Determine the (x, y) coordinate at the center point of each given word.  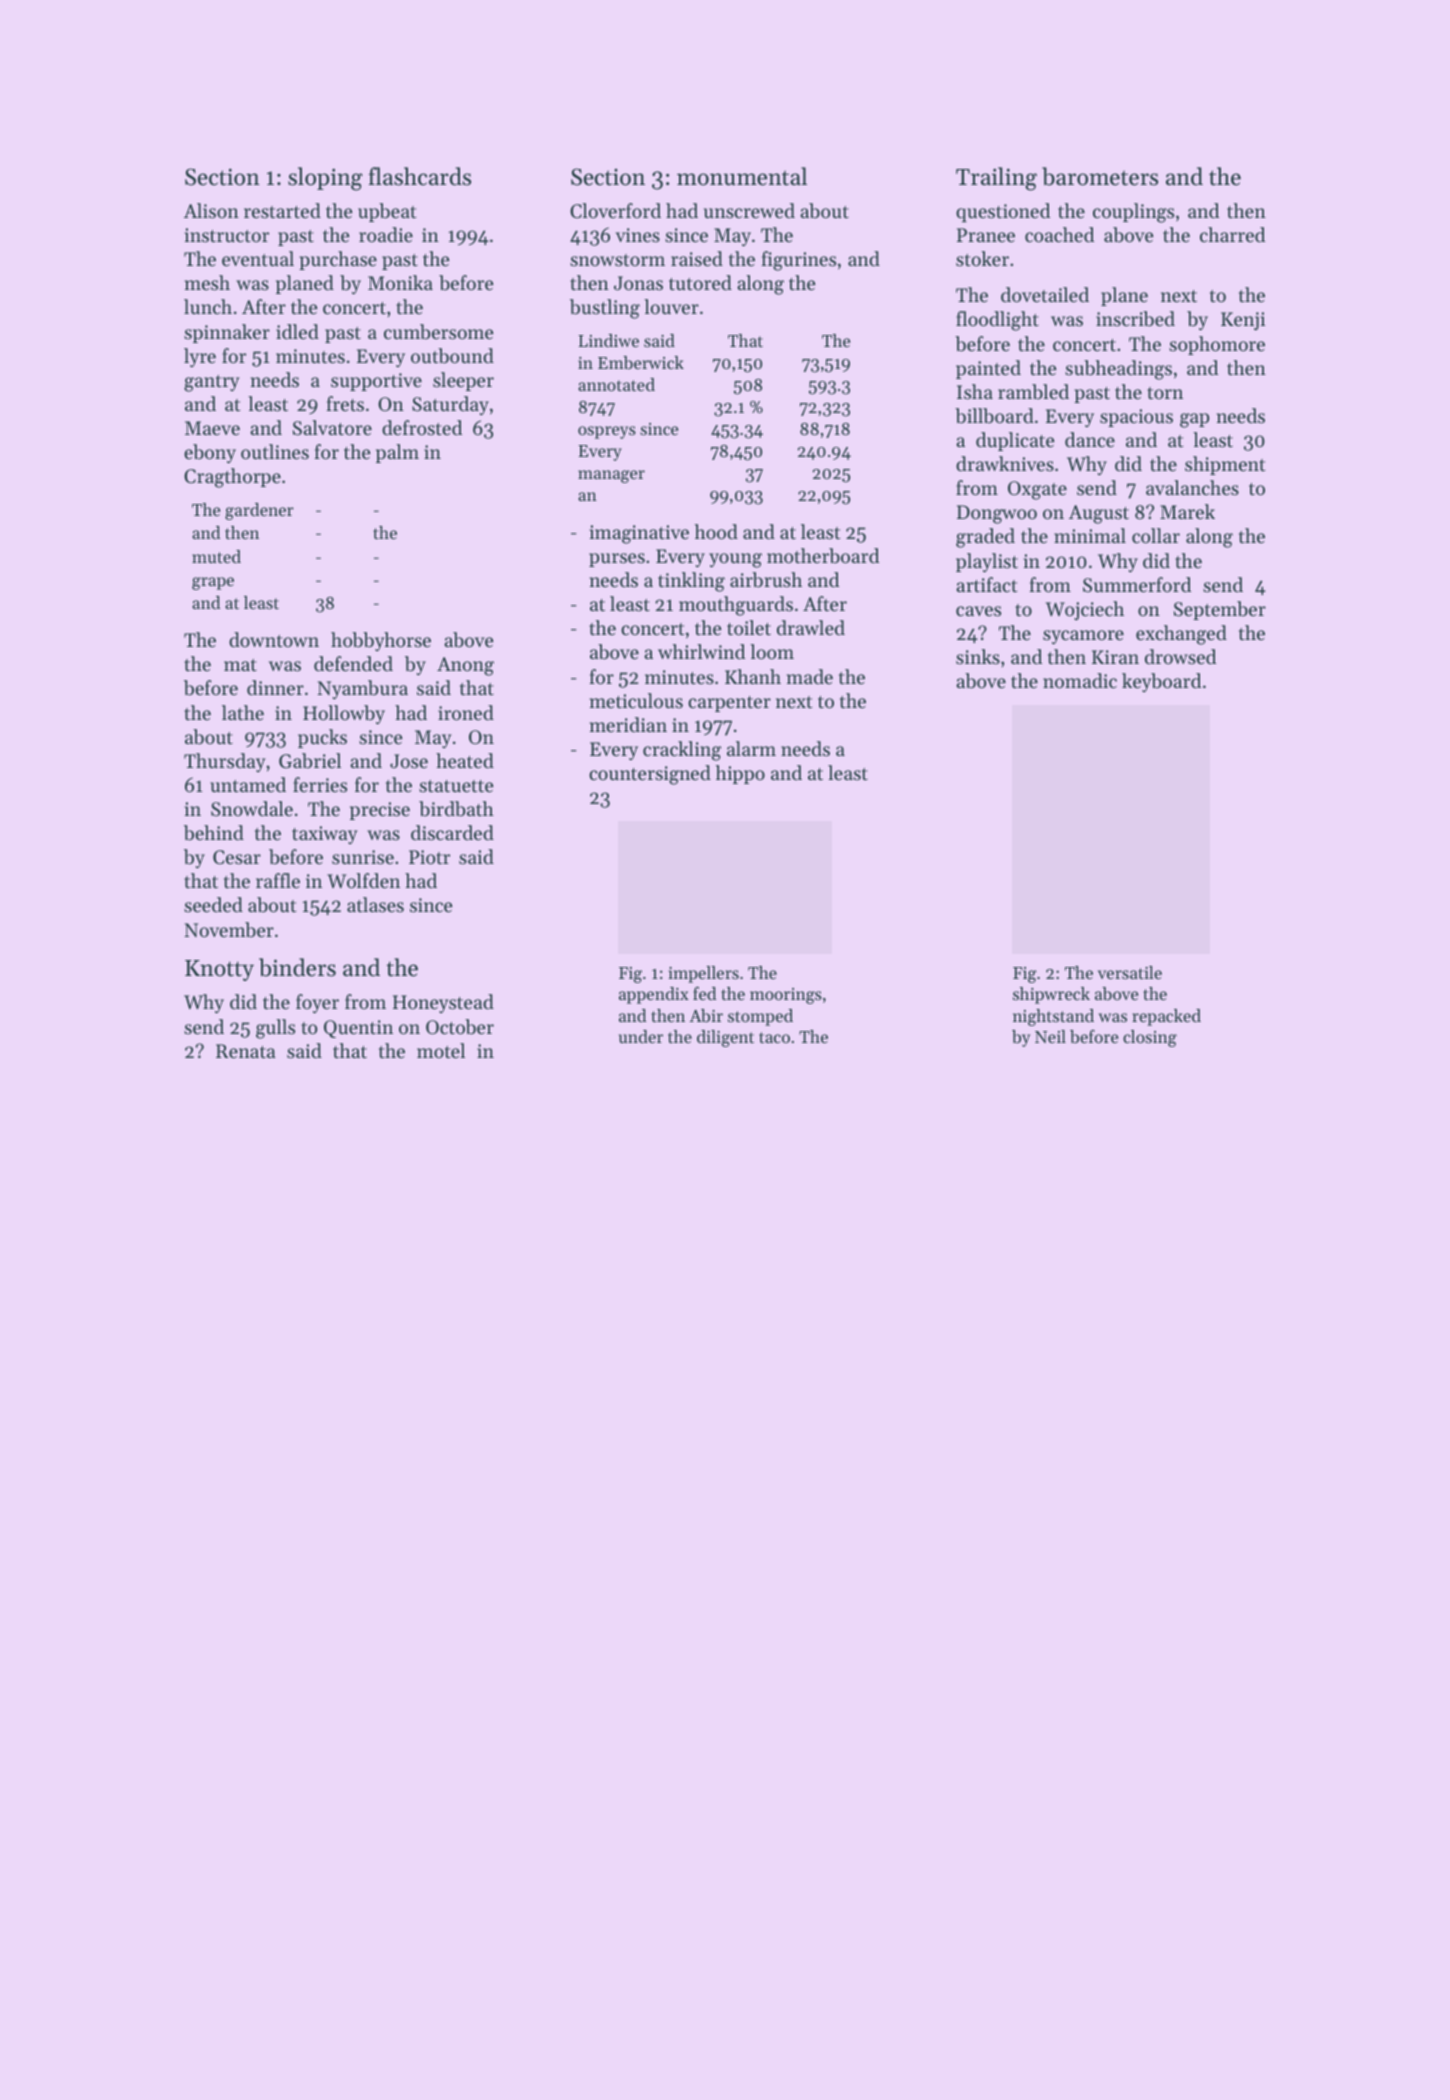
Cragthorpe (232, 478)
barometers (1100, 176)
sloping (325, 179)
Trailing (996, 179)
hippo (740, 774)
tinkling (691, 582)
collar (1156, 535)
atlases (375, 904)
